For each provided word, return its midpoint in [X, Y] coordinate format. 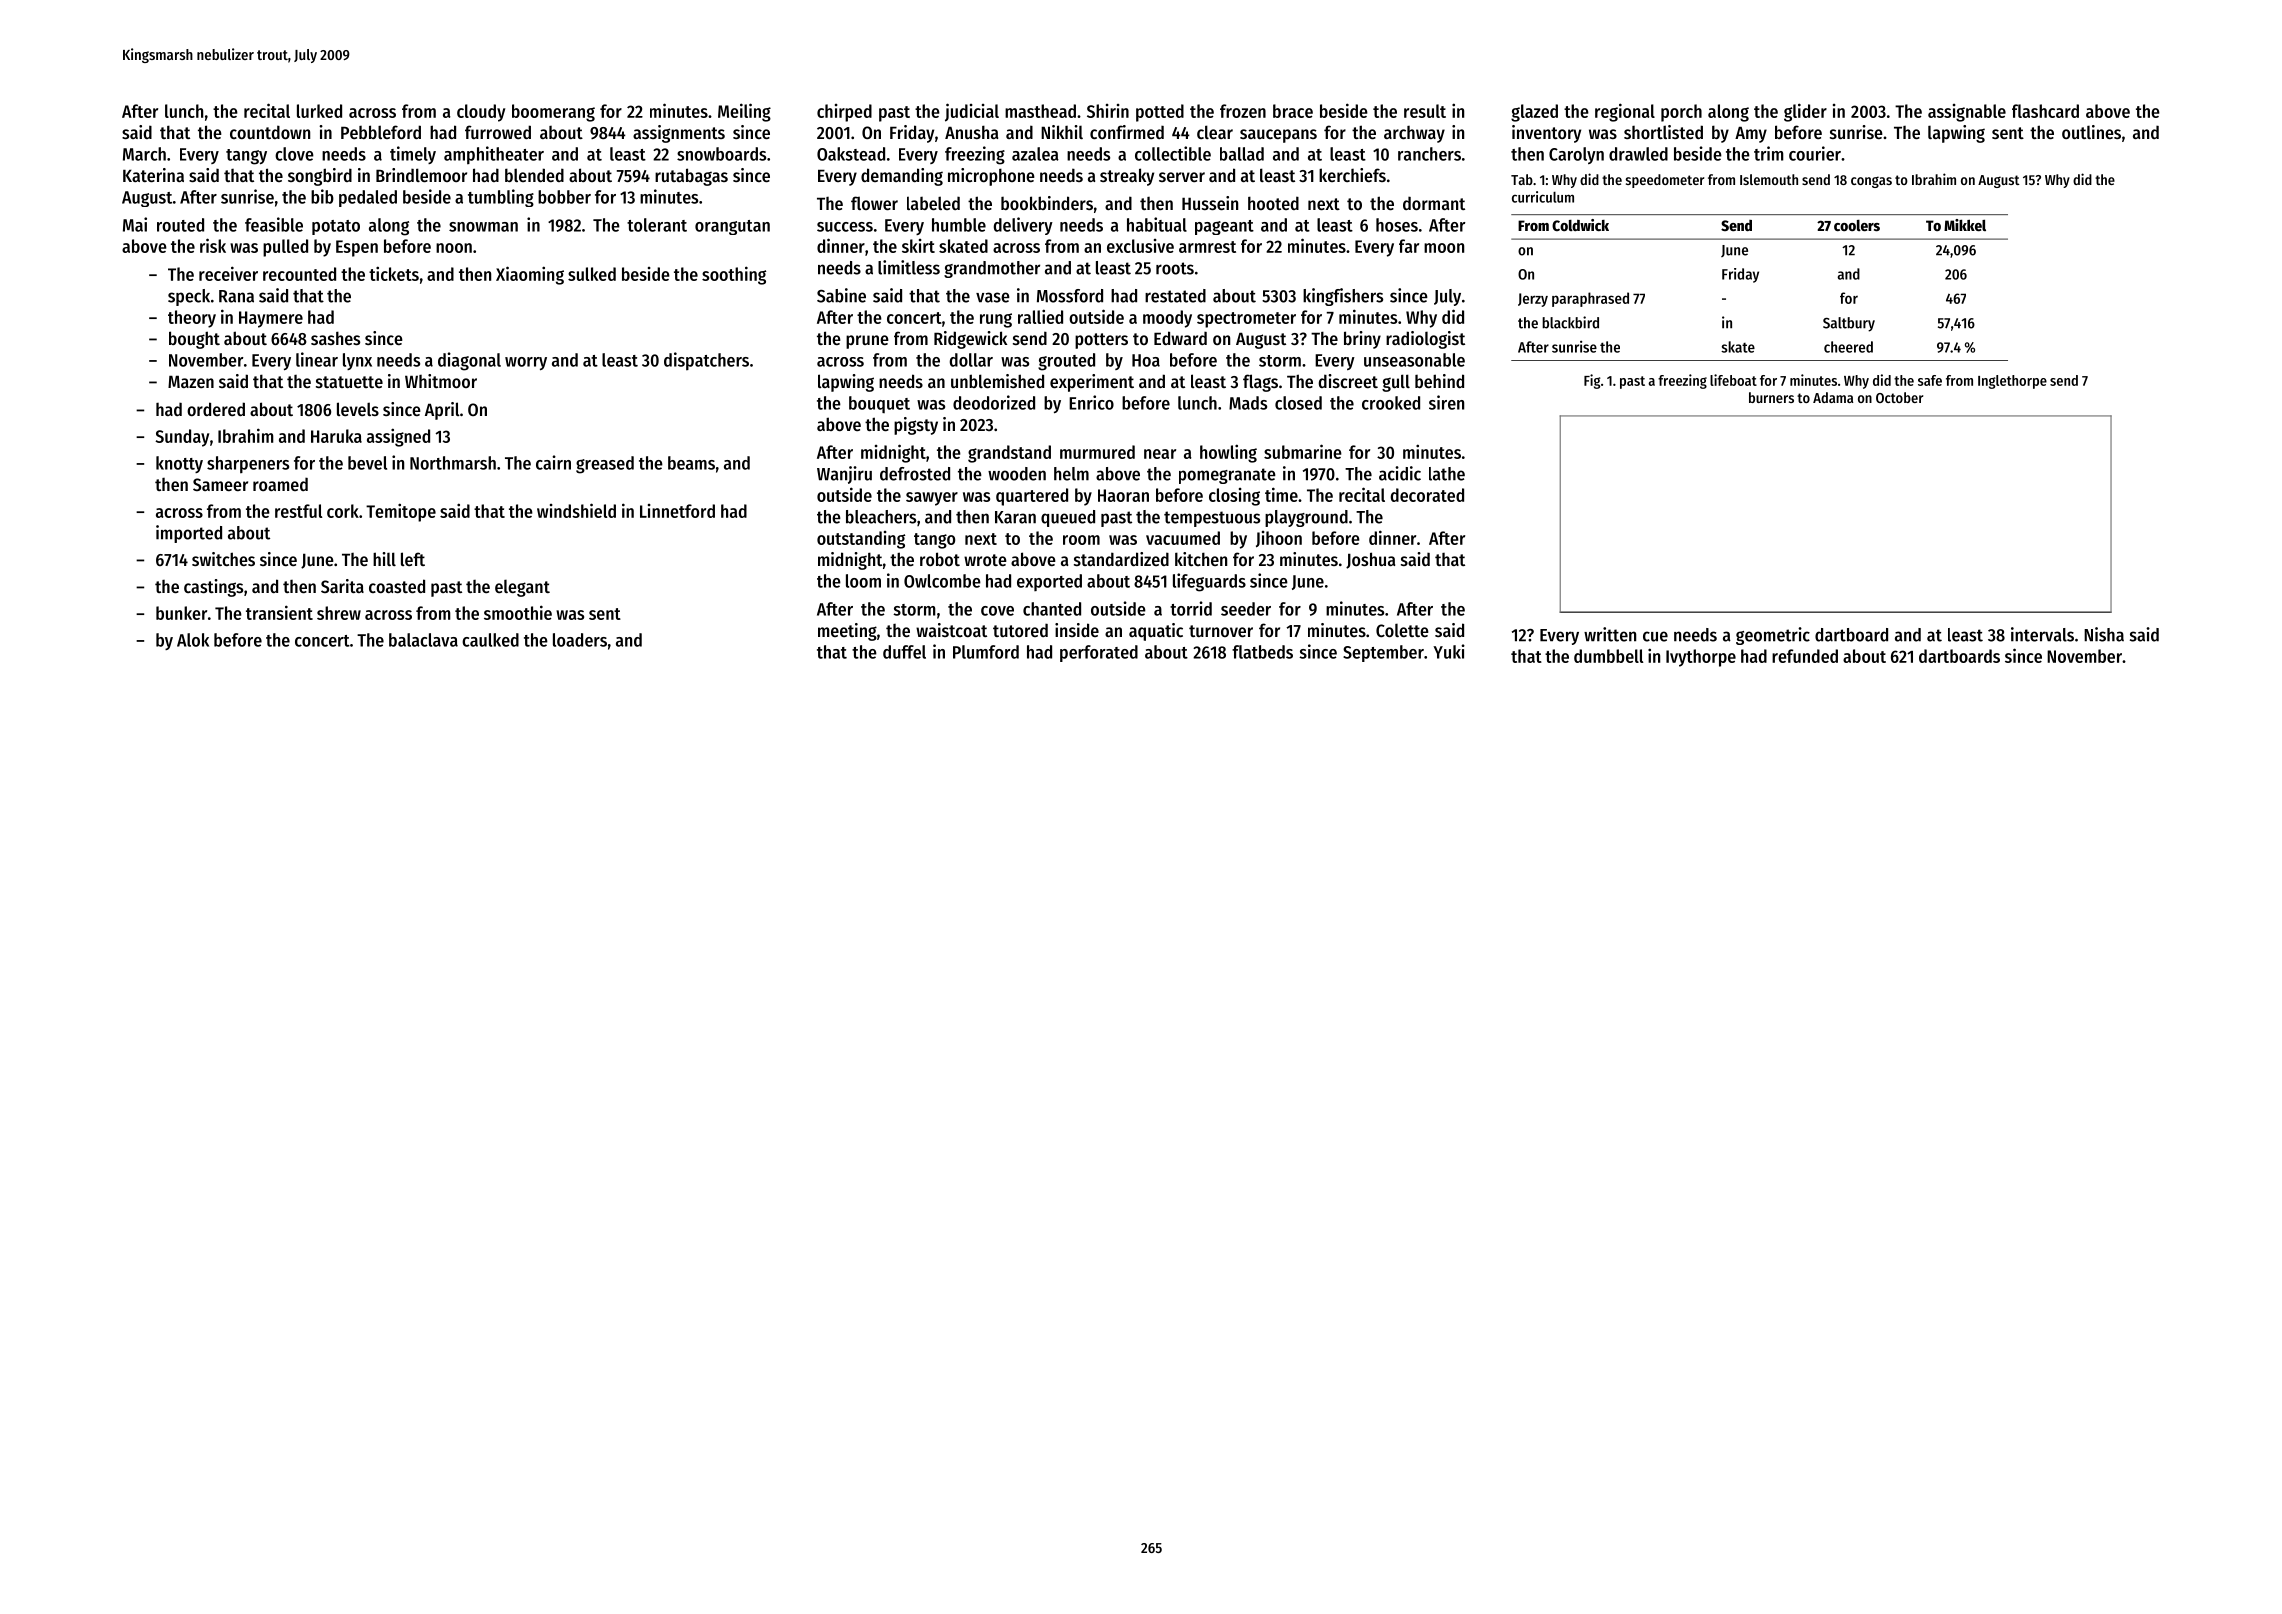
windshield [576, 510]
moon [1444, 248]
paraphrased [1590, 299]
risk [213, 245]
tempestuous [1212, 519]
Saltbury [1849, 324]
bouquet [879, 404]
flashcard [2045, 111]
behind [1439, 381]
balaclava [423, 640]
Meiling [744, 112]
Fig [1592, 381]
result [1425, 111]
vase [993, 297]
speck [189, 297]
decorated [1427, 495]
